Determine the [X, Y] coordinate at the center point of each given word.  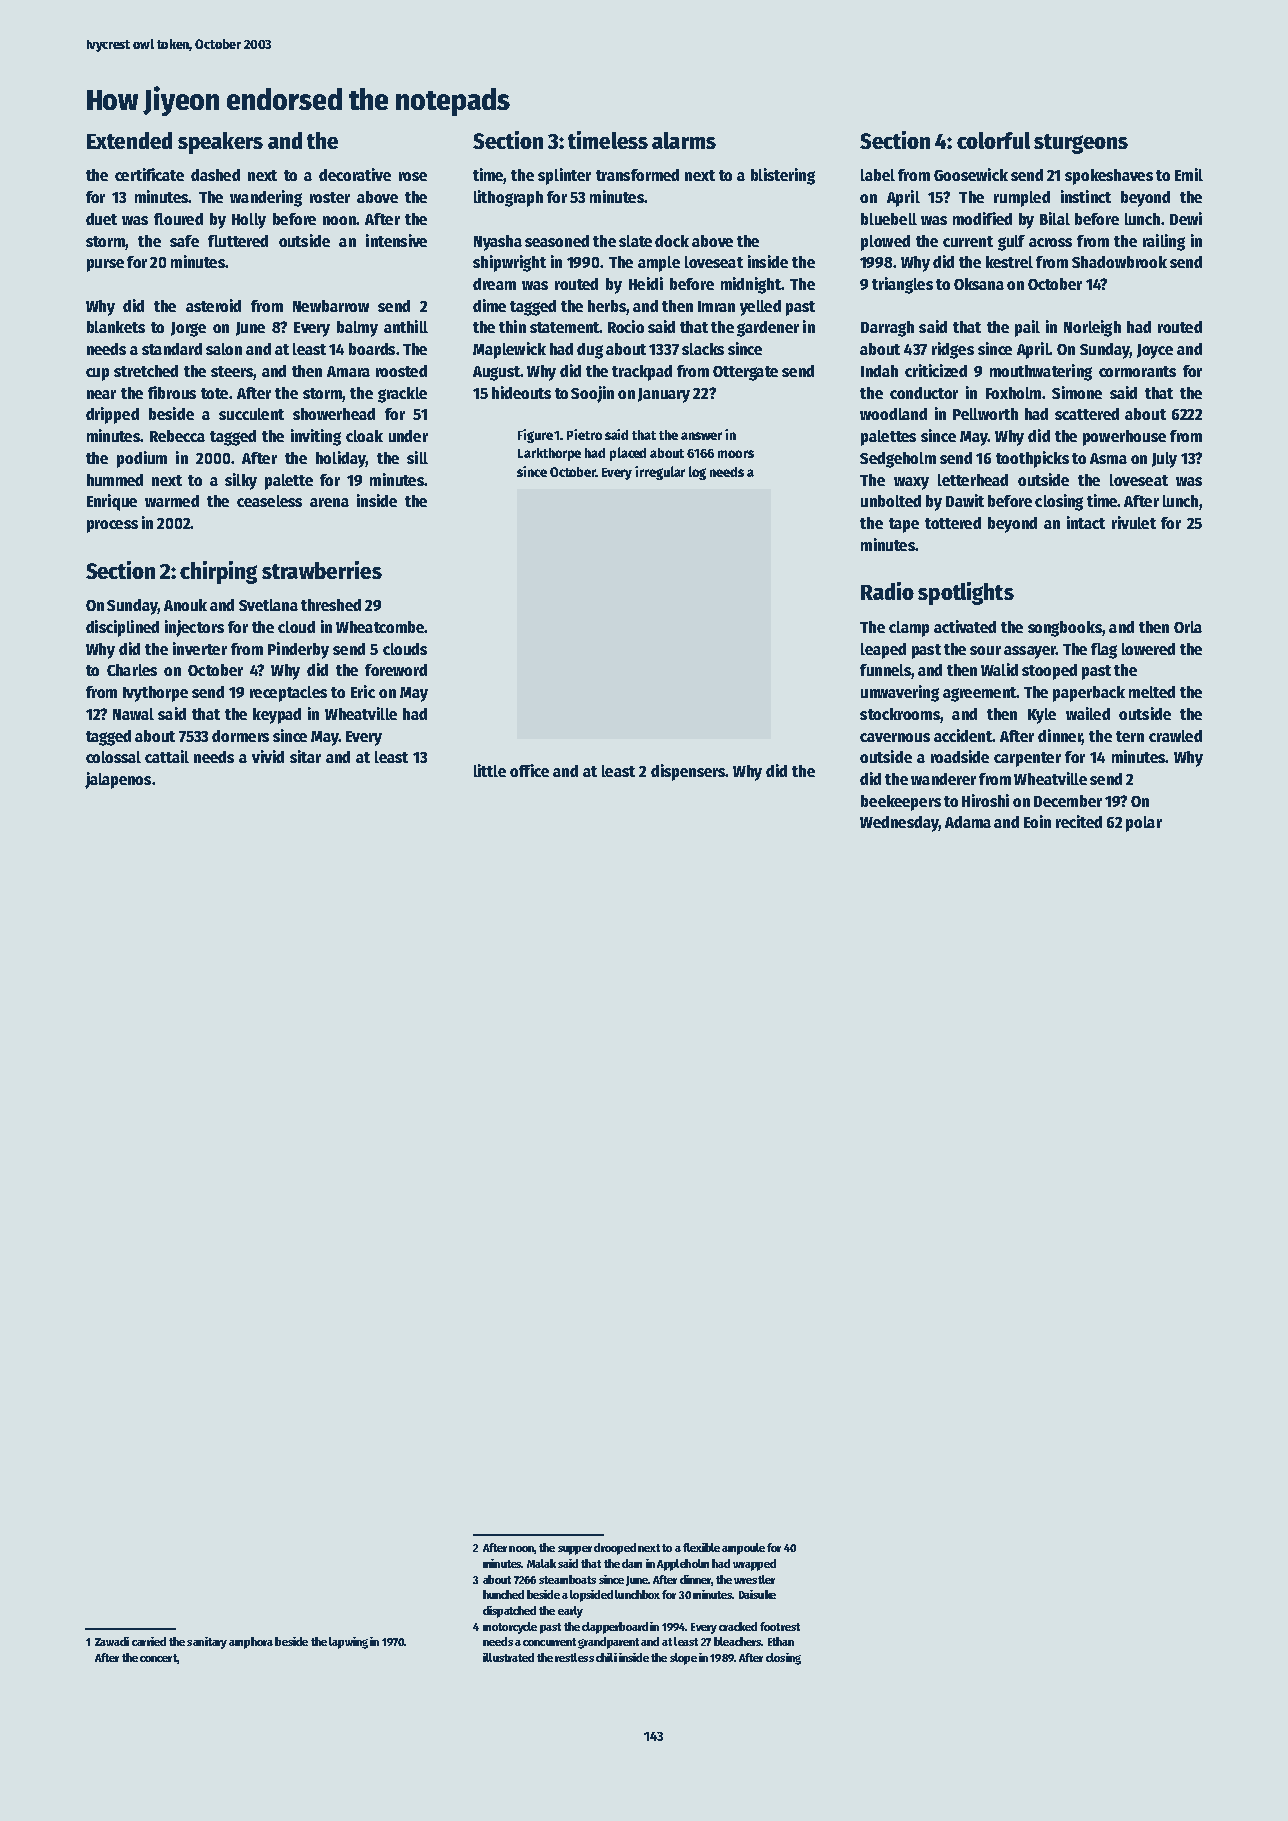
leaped [883, 651]
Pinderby [298, 650]
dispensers [688, 772]
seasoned [557, 241]
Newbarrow [331, 306]
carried [149, 1641]
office [529, 770]
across [1050, 242]
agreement [979, 694]
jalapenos [118, 780]
